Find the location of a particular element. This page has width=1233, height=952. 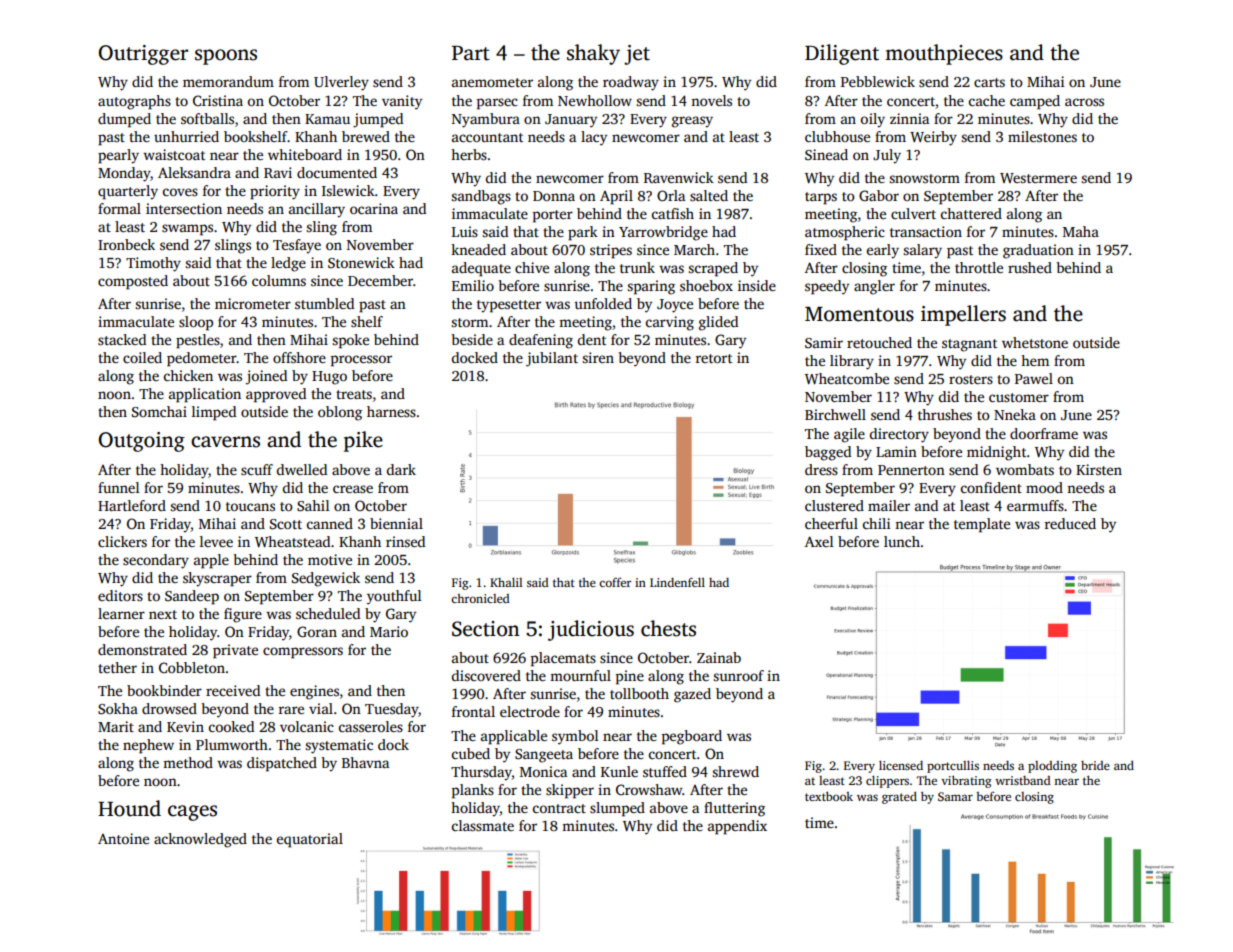

shaky is located at coordinates (593, 54).
